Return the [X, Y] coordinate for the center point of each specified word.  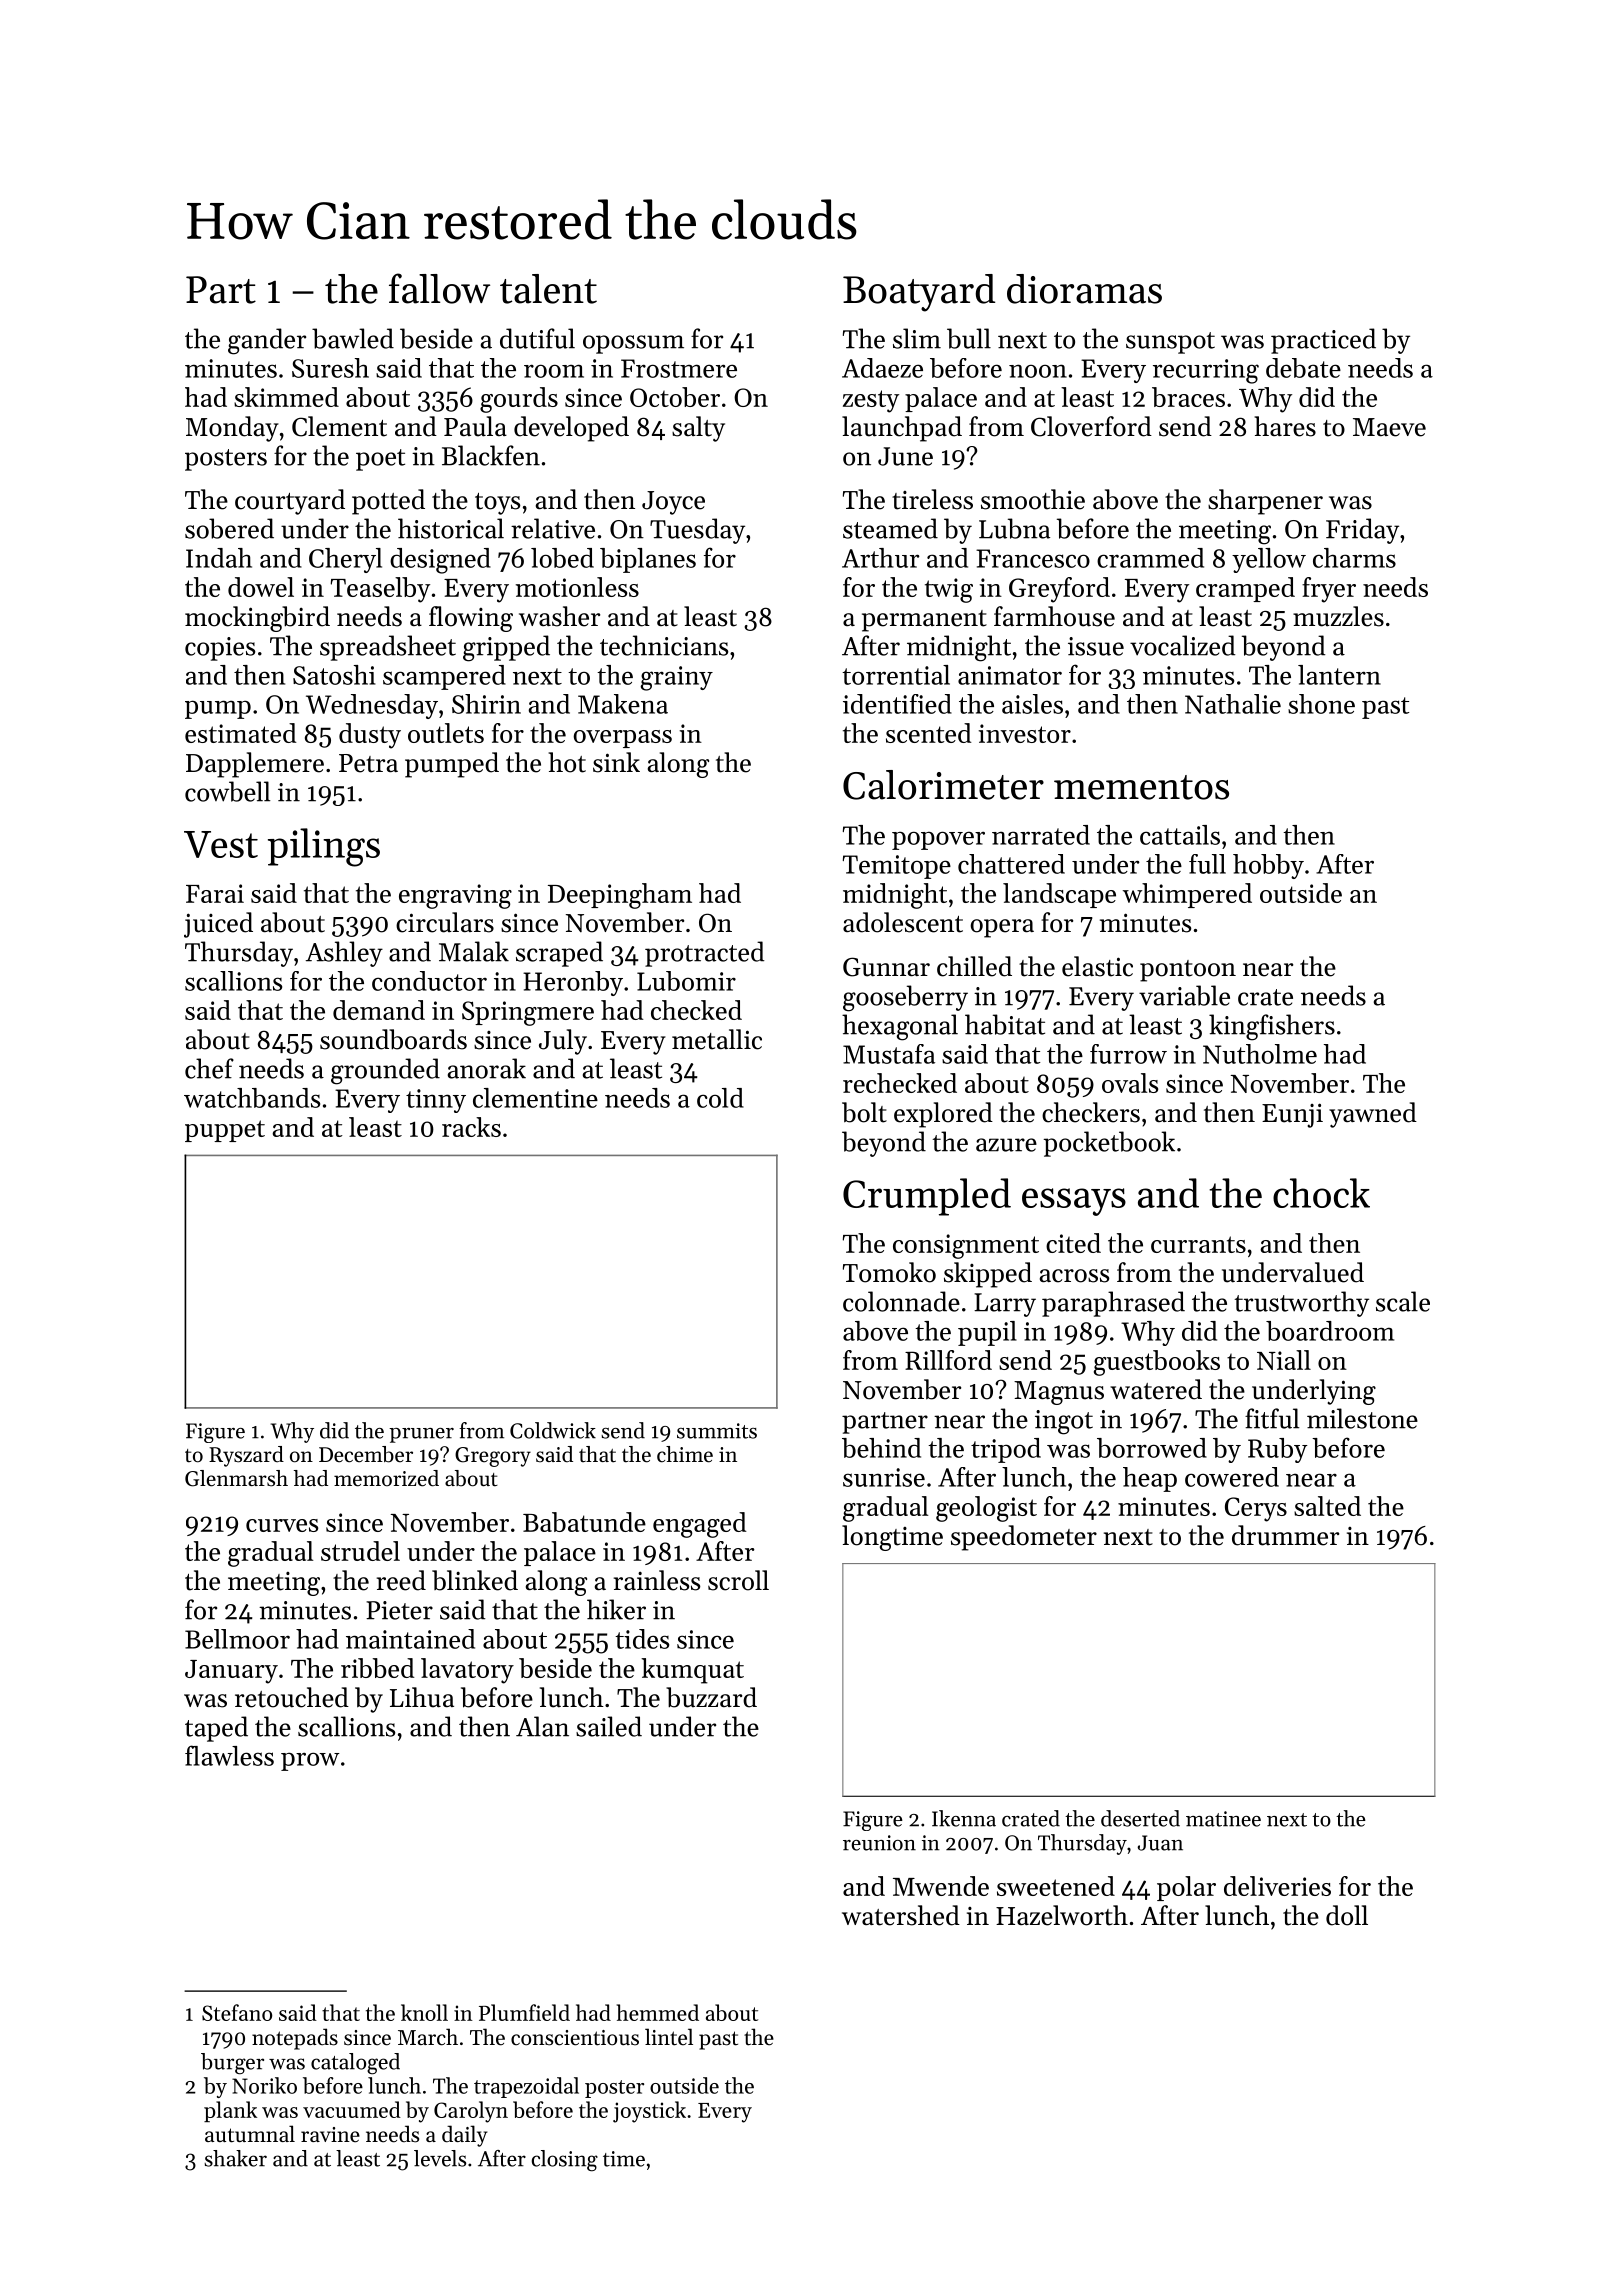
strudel [360, 1551]
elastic [1097, 966]
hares [1285, 426]
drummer [1285, 1535]
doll [1347, 1915]
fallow [439, 288]
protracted [705, 954]
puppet [225, 1131]
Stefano [237, 2012]
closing [565, 2161]
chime [685, 1454]
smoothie [1033, 499]
